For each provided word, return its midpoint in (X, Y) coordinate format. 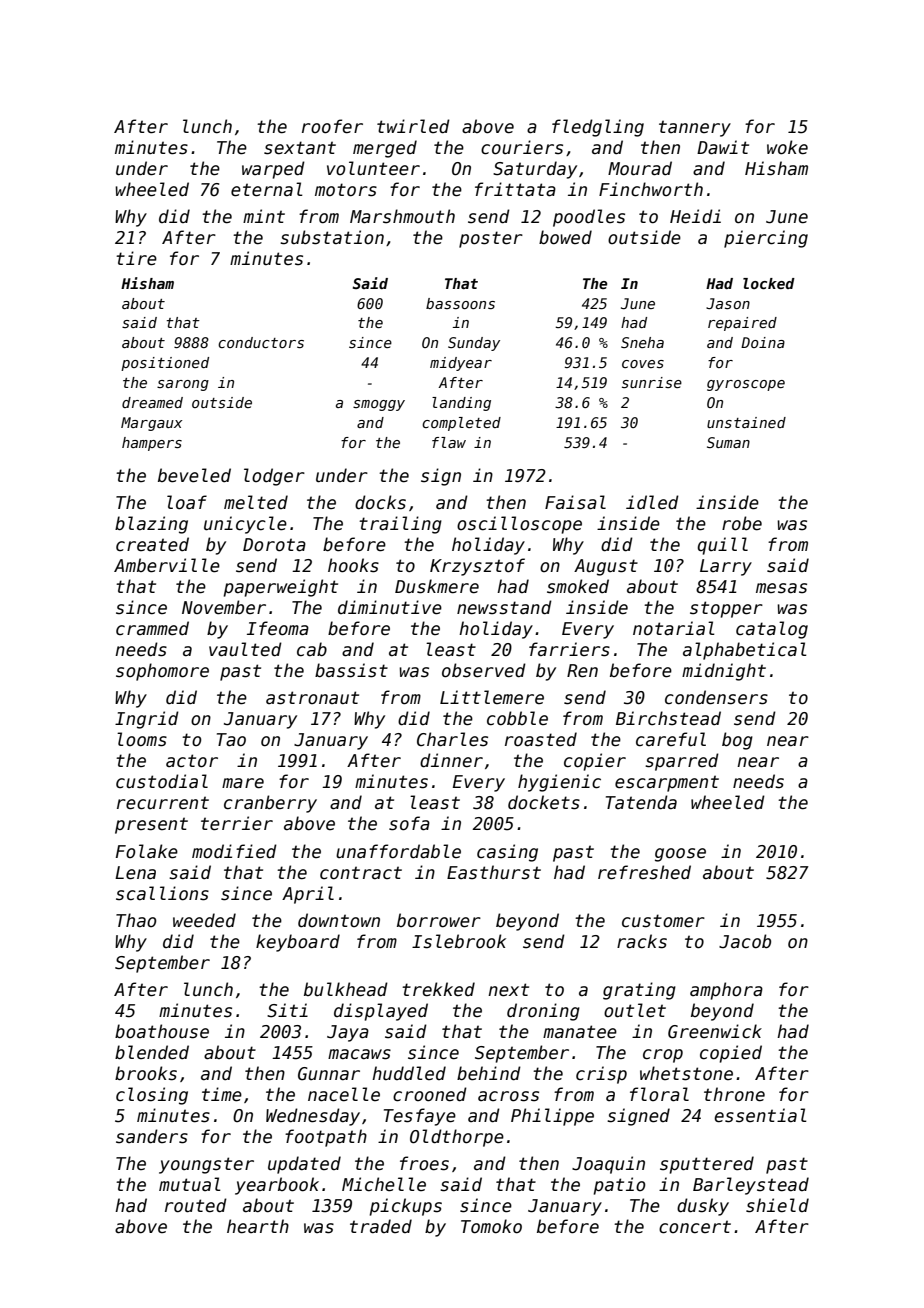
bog (737, 741)
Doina (763, 342)
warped (273, 170)
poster (491, 239)
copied (731, 1054)
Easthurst (494, 872)
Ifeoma (278, 628)
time (222, 1094)
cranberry (270, 804)
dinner (451, 760)
